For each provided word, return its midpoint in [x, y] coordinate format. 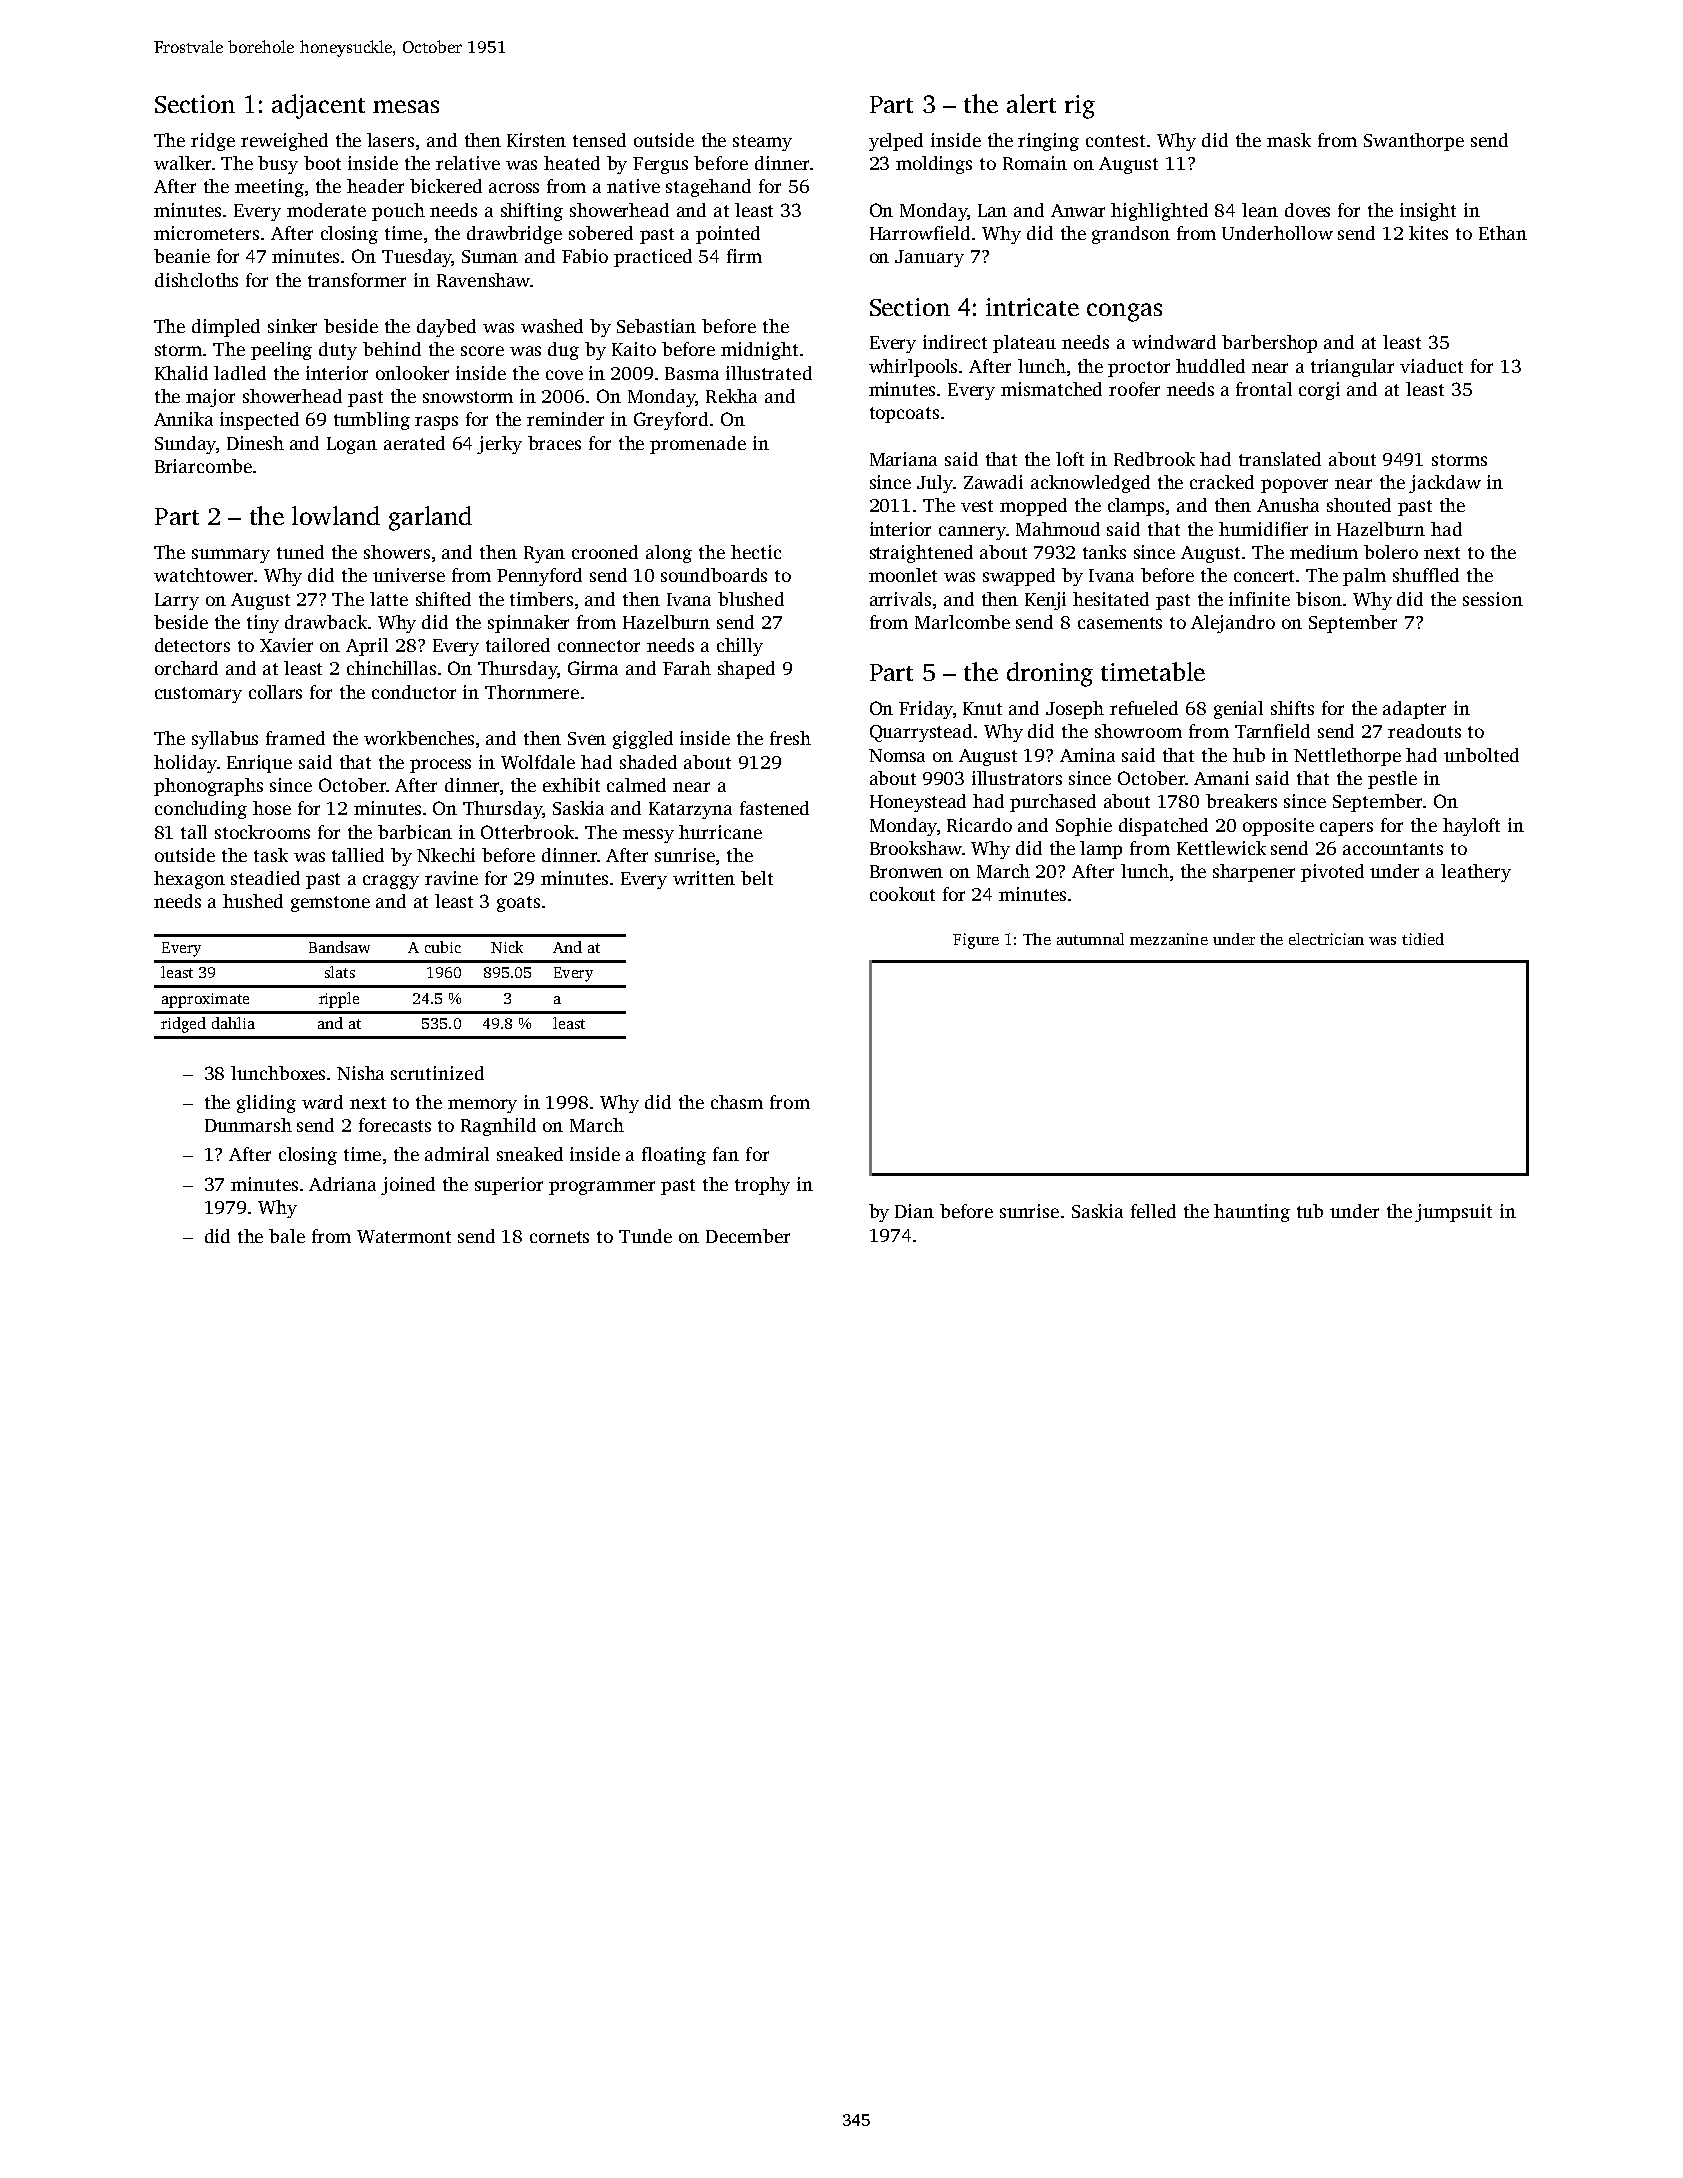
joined [408, 1186]
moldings [934, 165]
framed [295, 738]
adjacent [318, 106]
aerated [414, 443]
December [748, 1236]
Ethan [1503, 233]
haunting [1252, 1213]
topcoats [904, 415]
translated [1280, 459]
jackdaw [1445, 484]
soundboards [714, 575]
